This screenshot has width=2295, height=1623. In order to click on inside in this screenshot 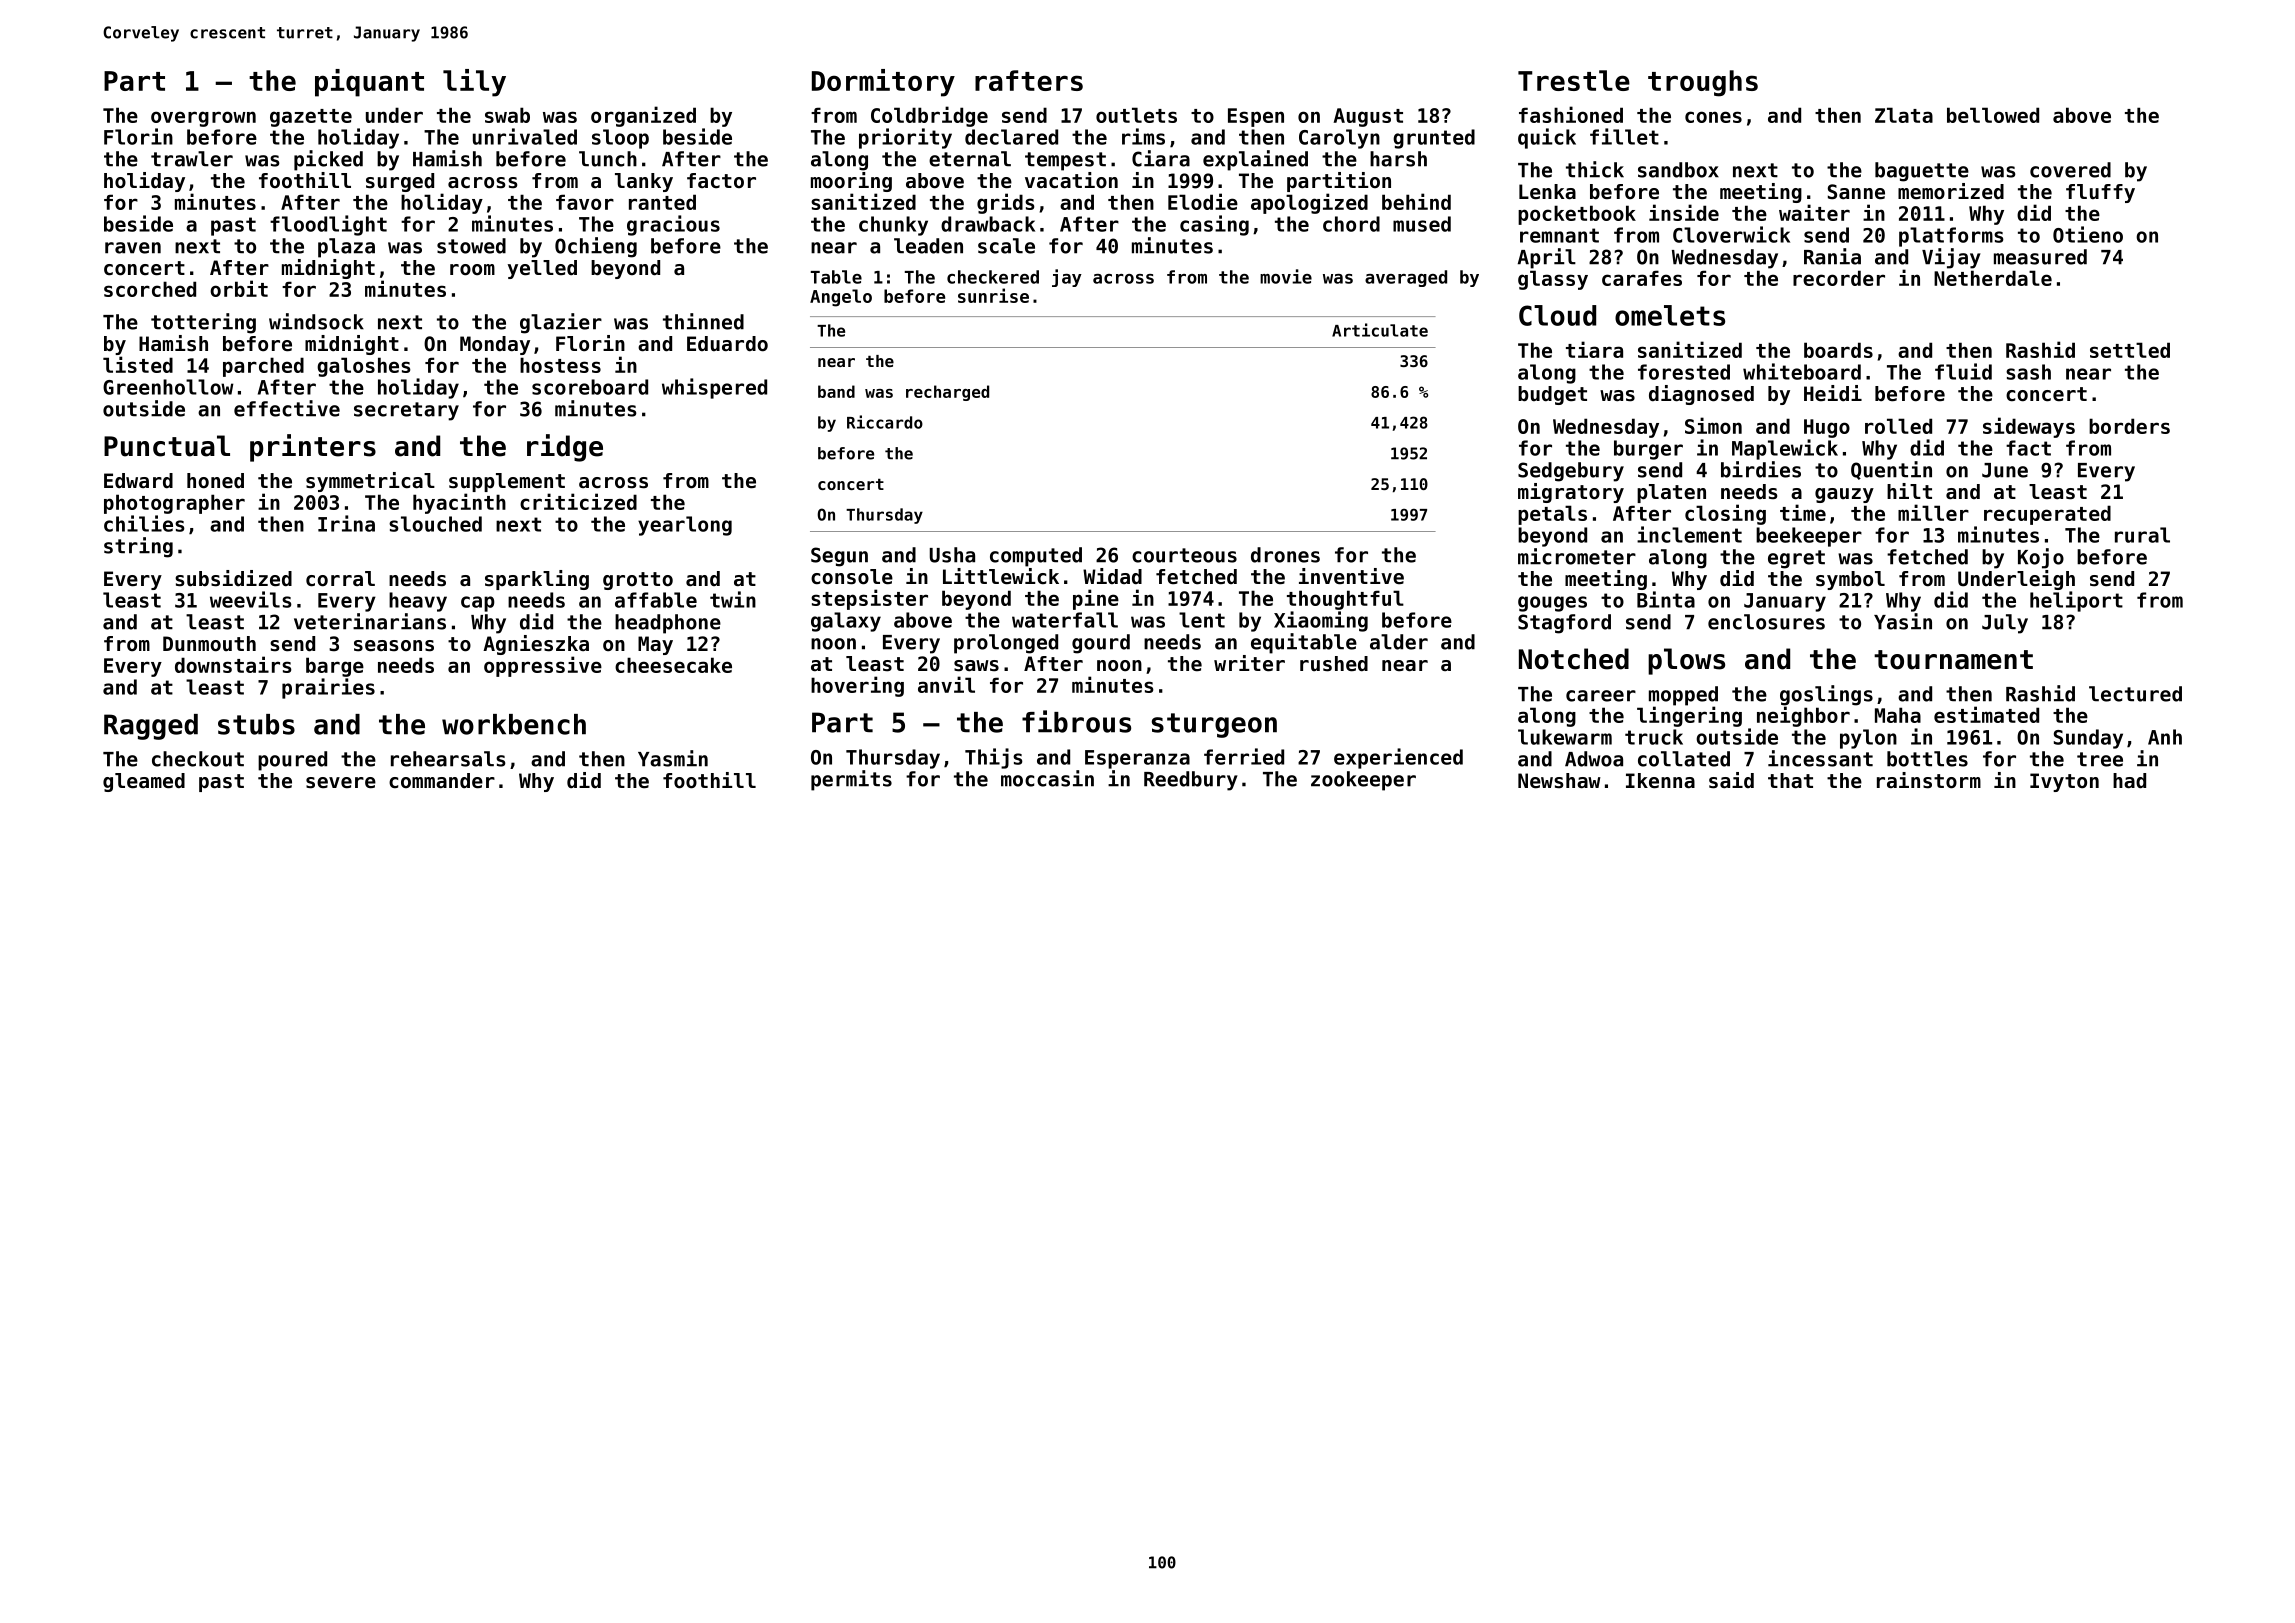, I will do `click(1684, 212)`.
